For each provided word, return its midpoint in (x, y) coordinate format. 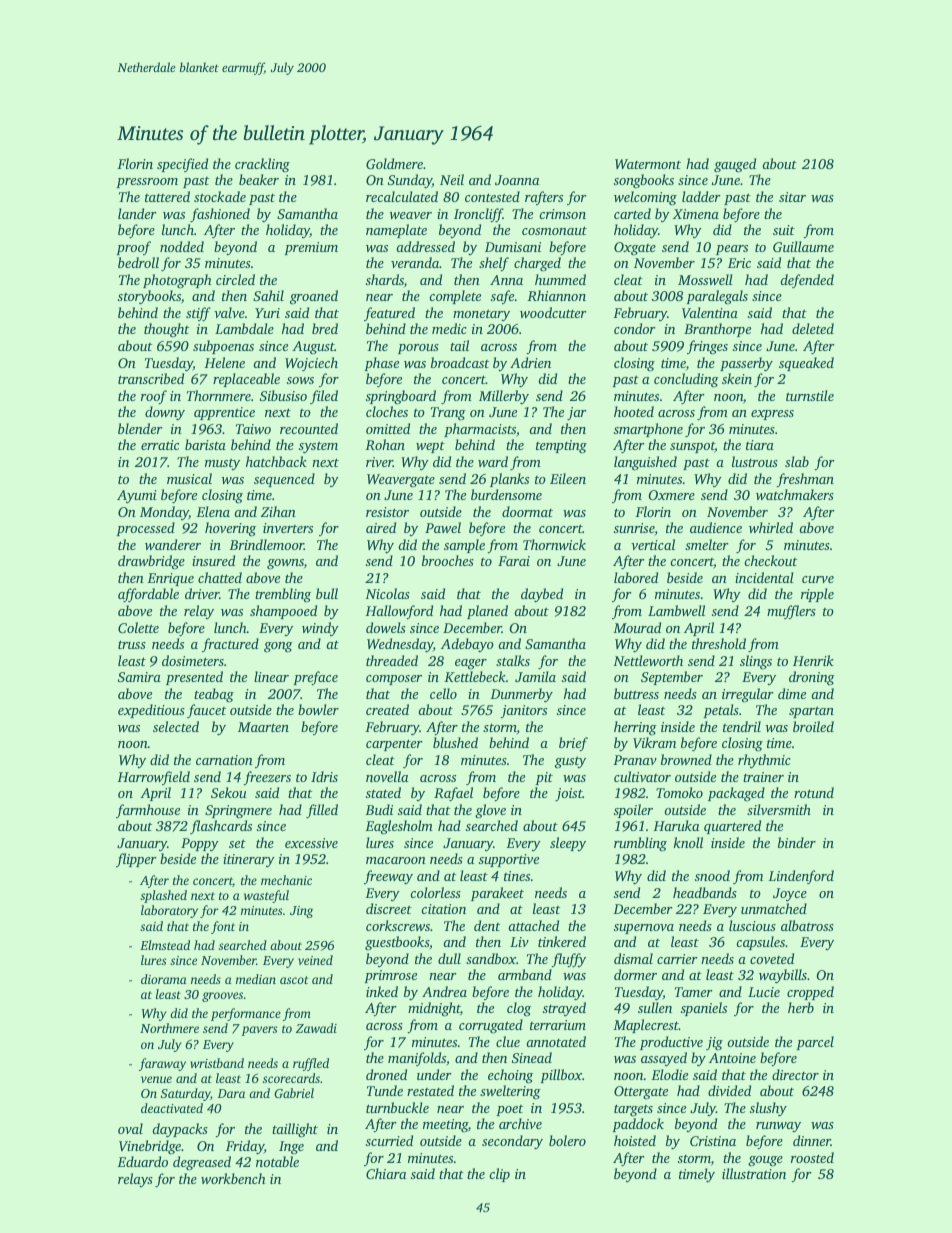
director (795, 1074)
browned (686, 759)
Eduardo (142, 1161)
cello (443, 693)
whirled (771, 527)
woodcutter (553, 312)
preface (315, 678)
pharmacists (480, 430)
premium (311, 248)
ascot (294, 980)
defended (807, 281)
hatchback (276, 461)
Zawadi (316, 1028)
